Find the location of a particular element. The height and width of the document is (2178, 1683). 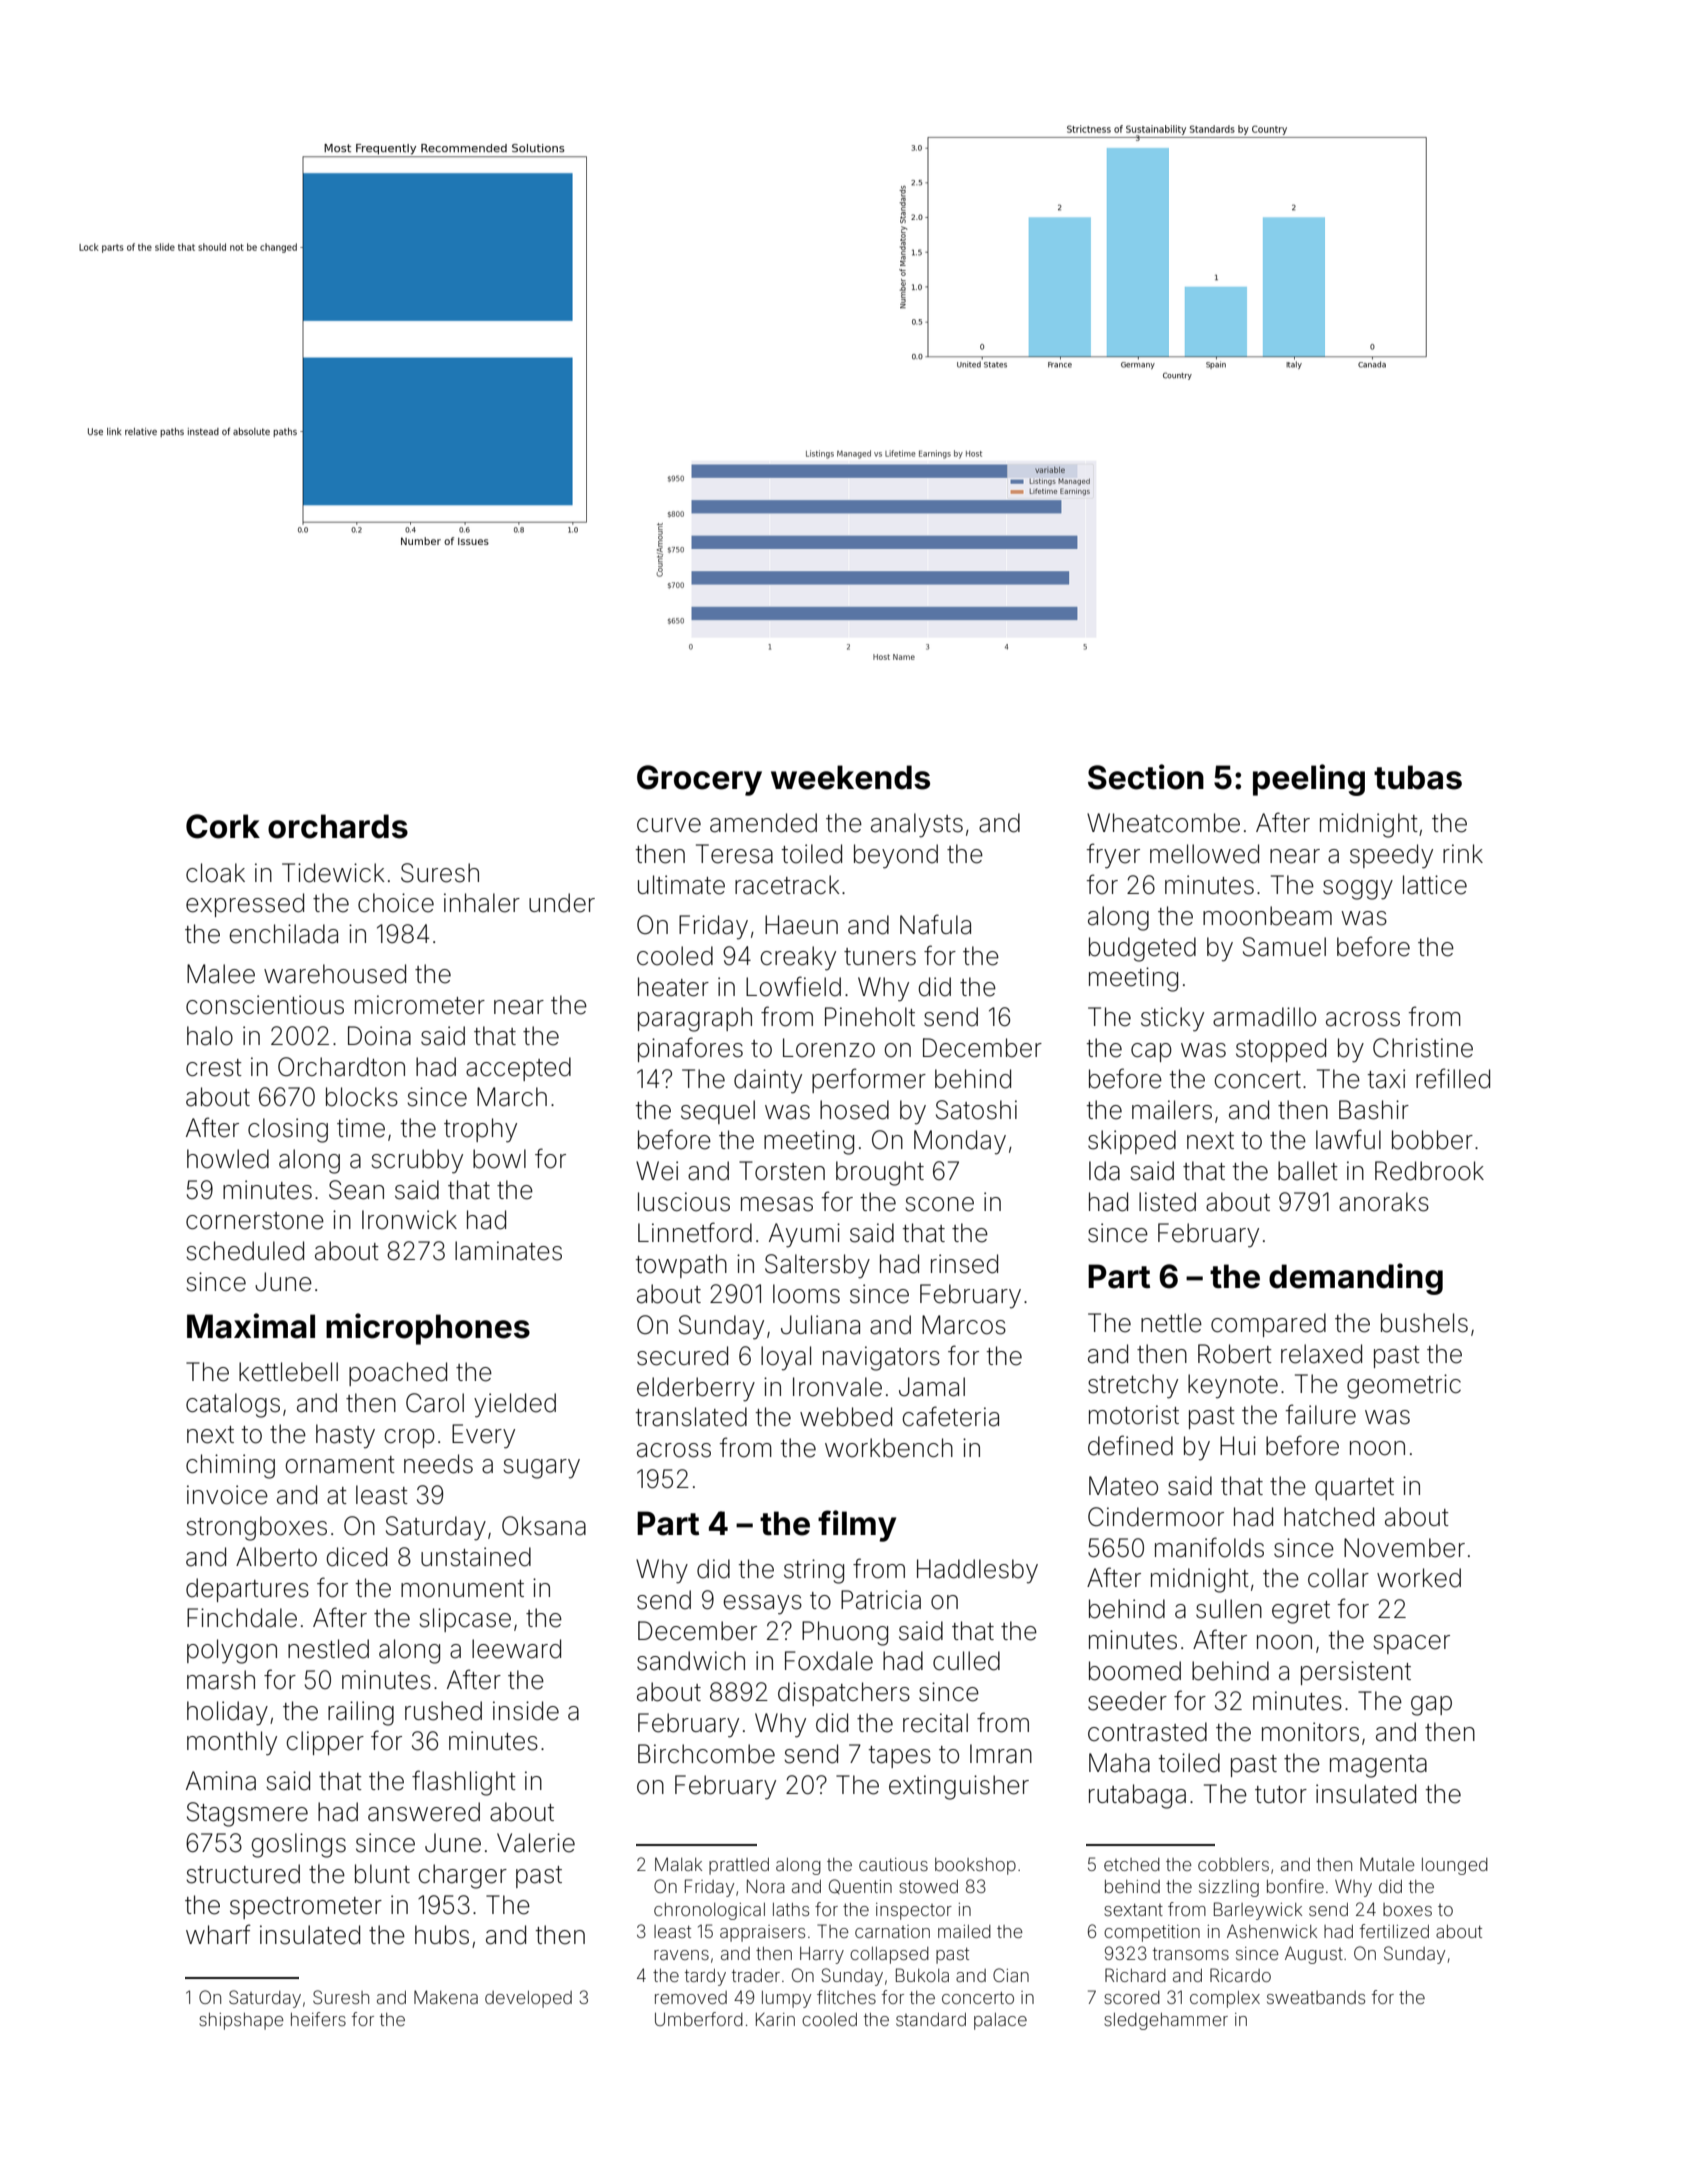

rinsed is located at coordinates (964, 1264).
